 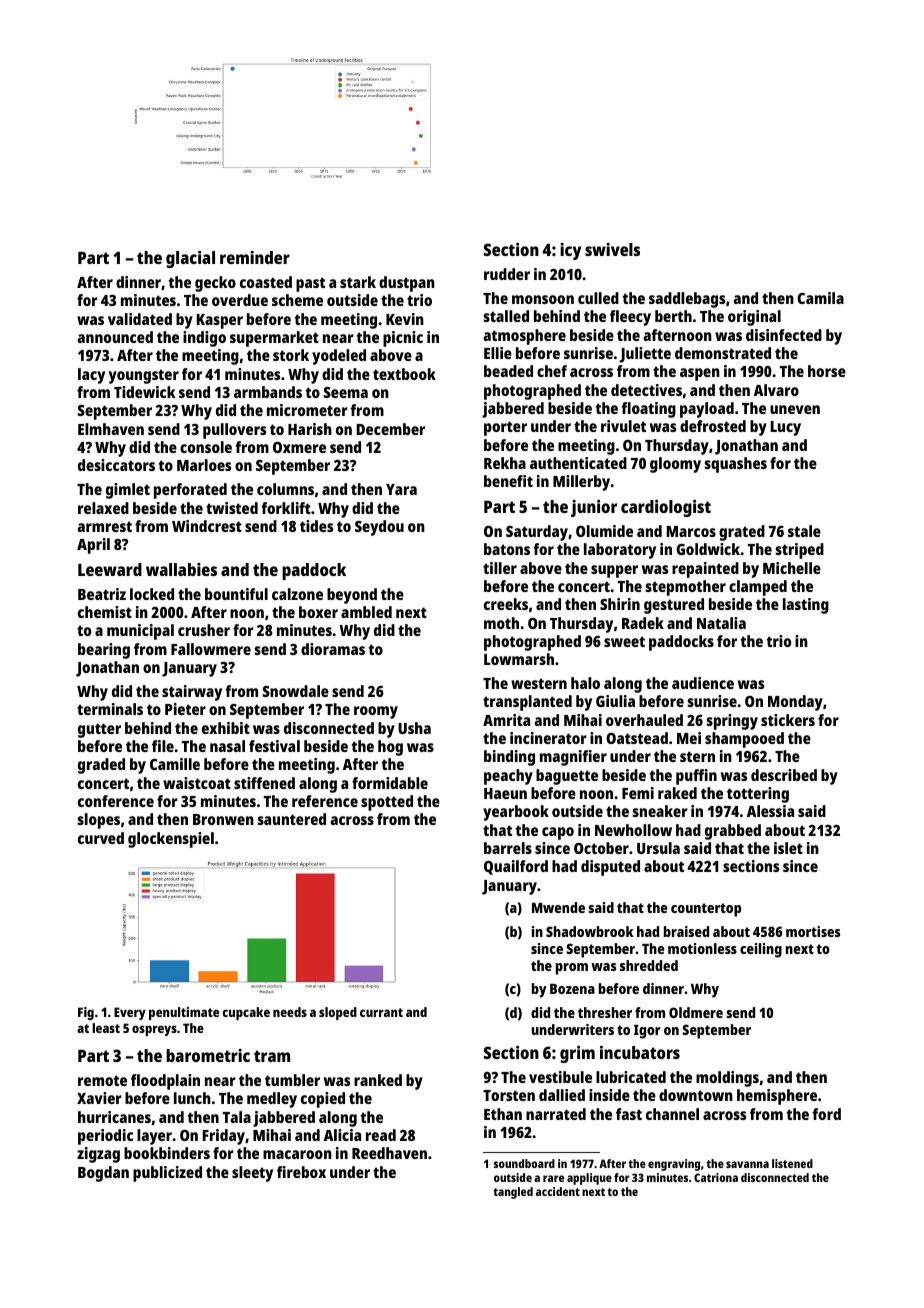 I want to click on tangled, so click(x=513, y=1193).
